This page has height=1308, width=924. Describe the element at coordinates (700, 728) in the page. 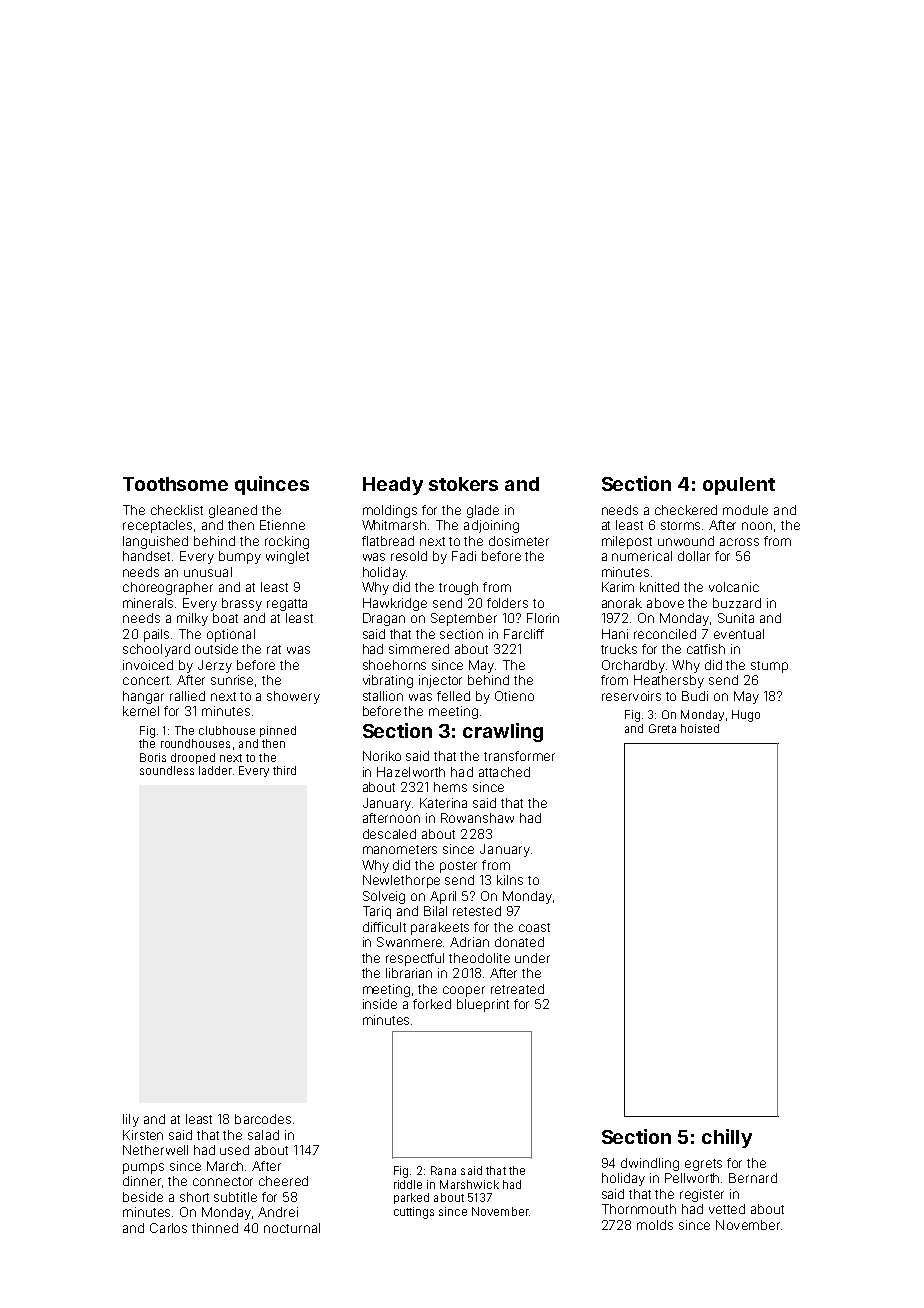

I see `hoisted` at that location.
